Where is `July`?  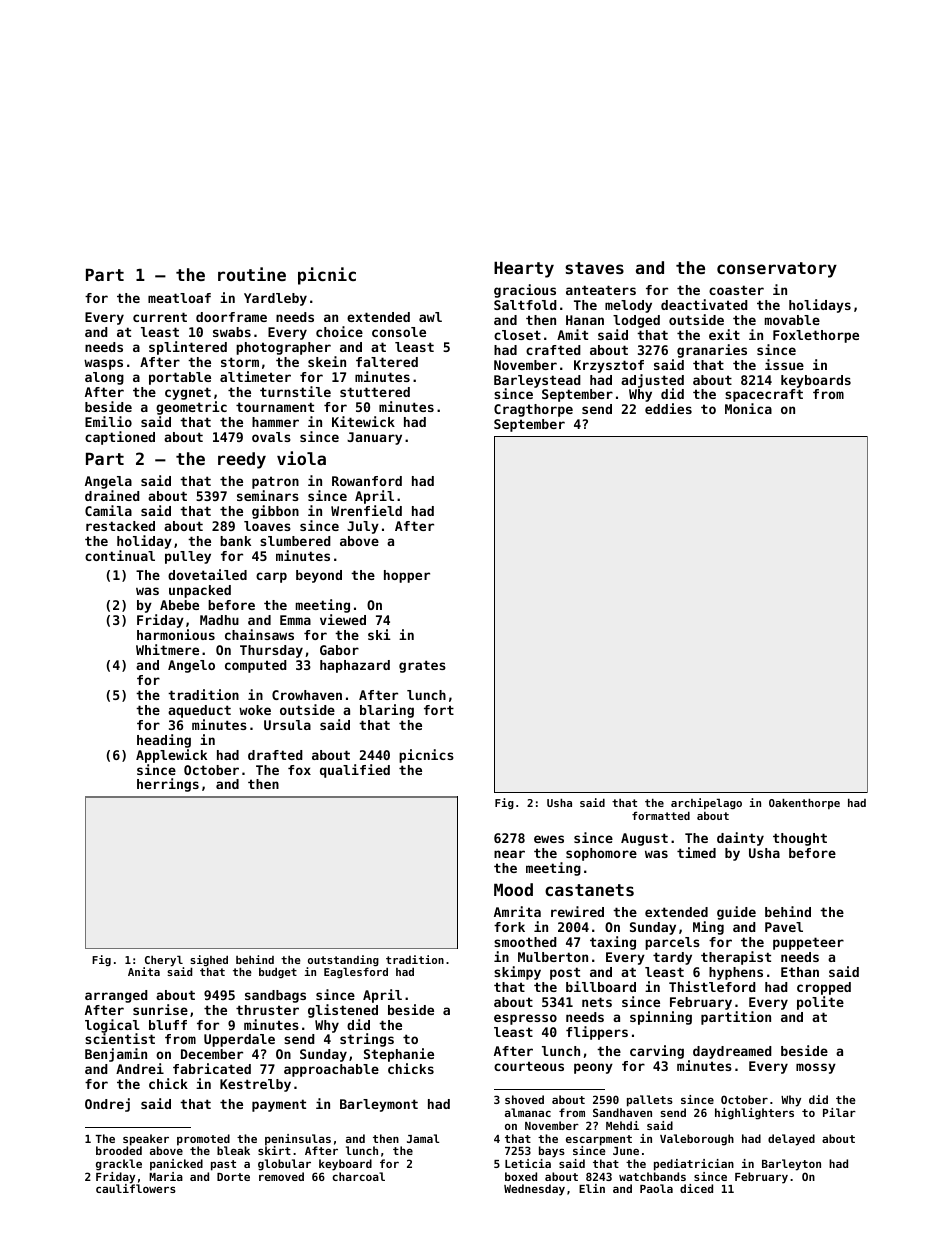
July is located at coordinates (363, 527).
